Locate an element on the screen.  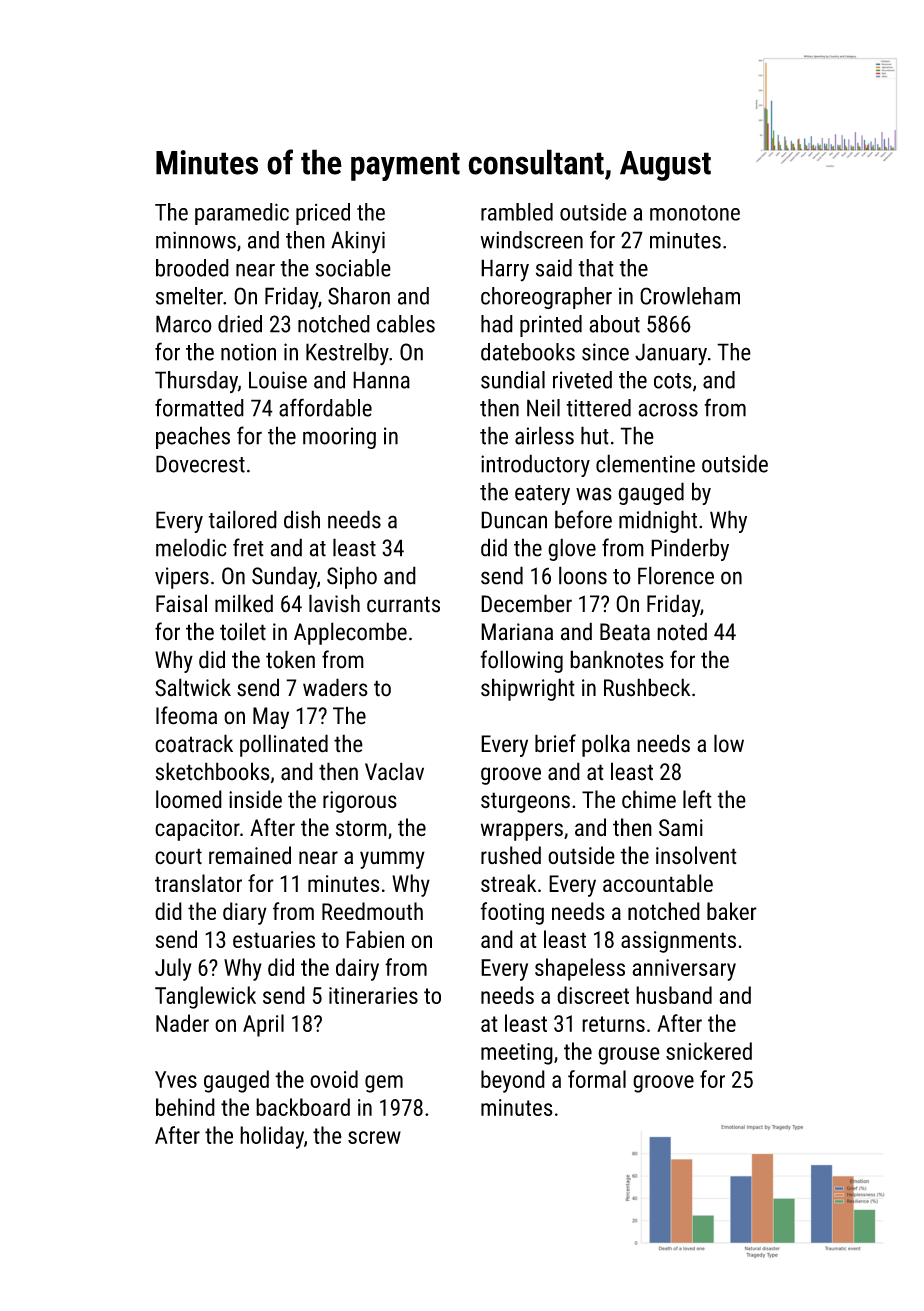
Crowleham is located at coordinates (690, 296).
